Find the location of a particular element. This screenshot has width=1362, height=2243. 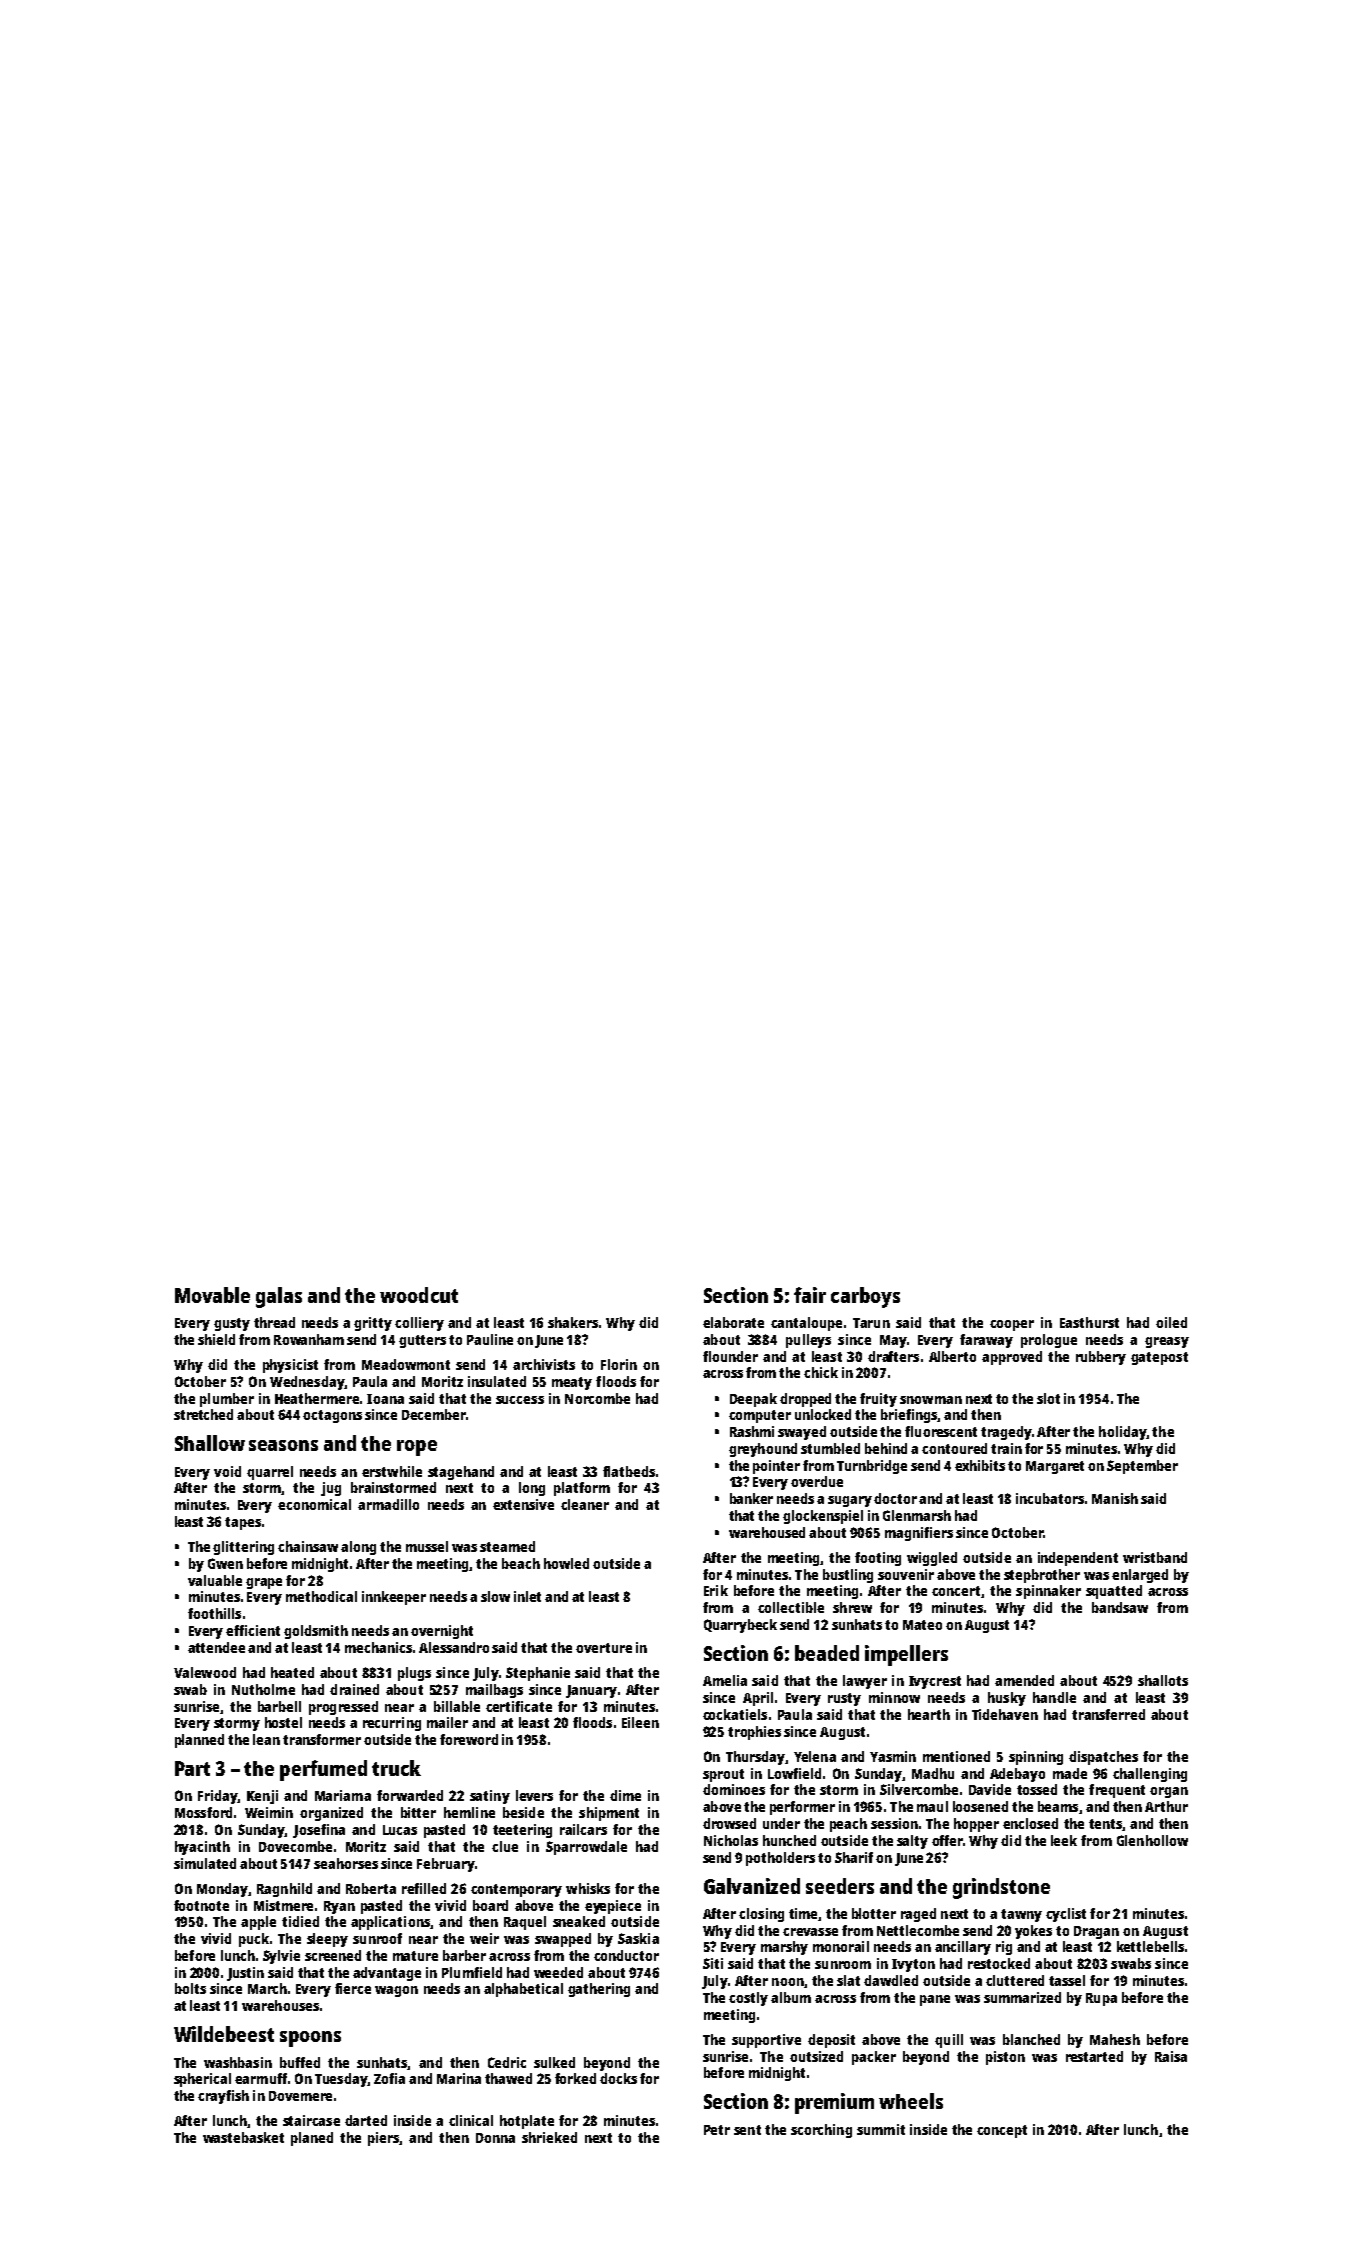

elaborate is located at coordinates (733, 1322).
